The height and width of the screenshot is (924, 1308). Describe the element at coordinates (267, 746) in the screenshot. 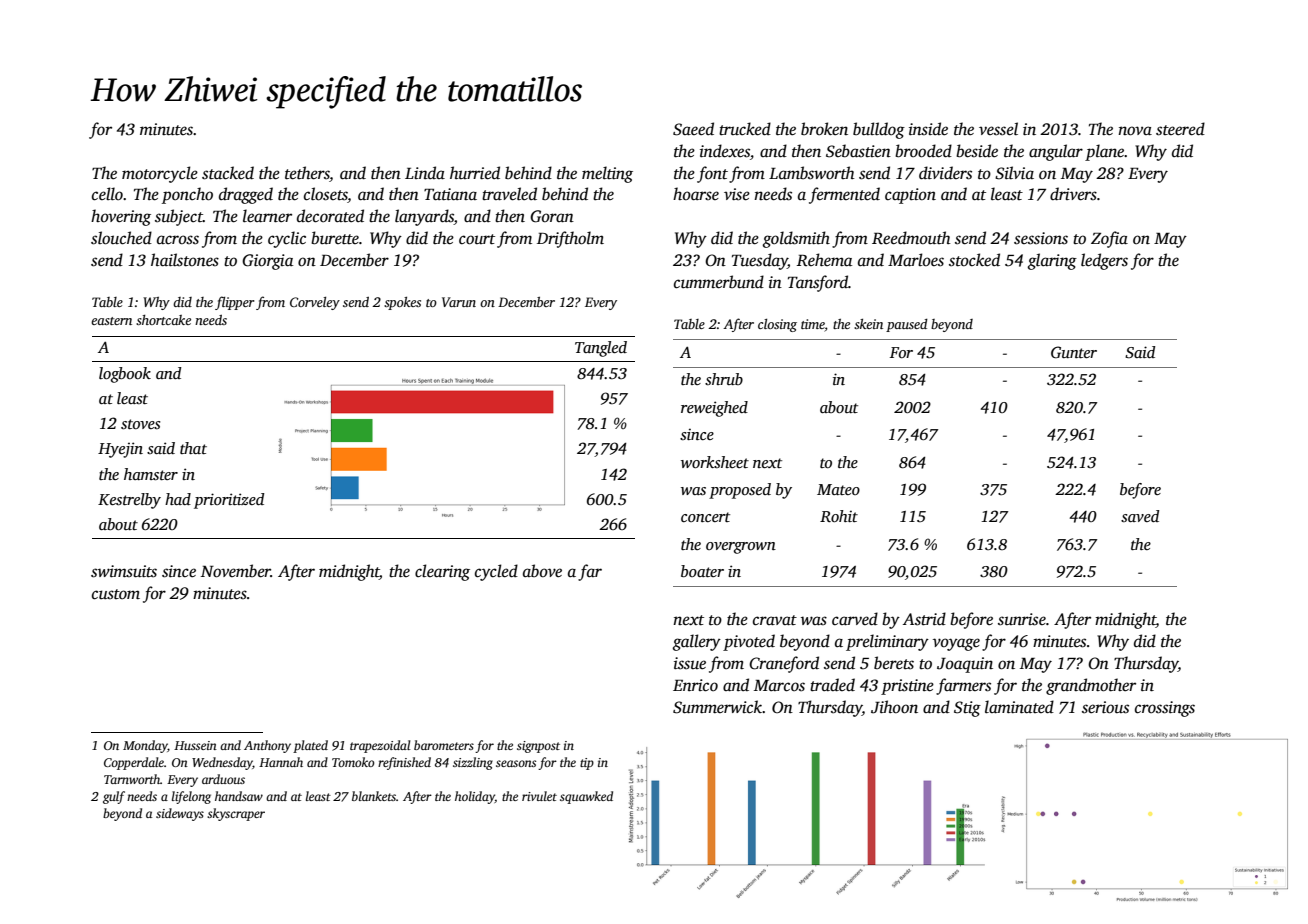

I see `Anthony` at that location.
